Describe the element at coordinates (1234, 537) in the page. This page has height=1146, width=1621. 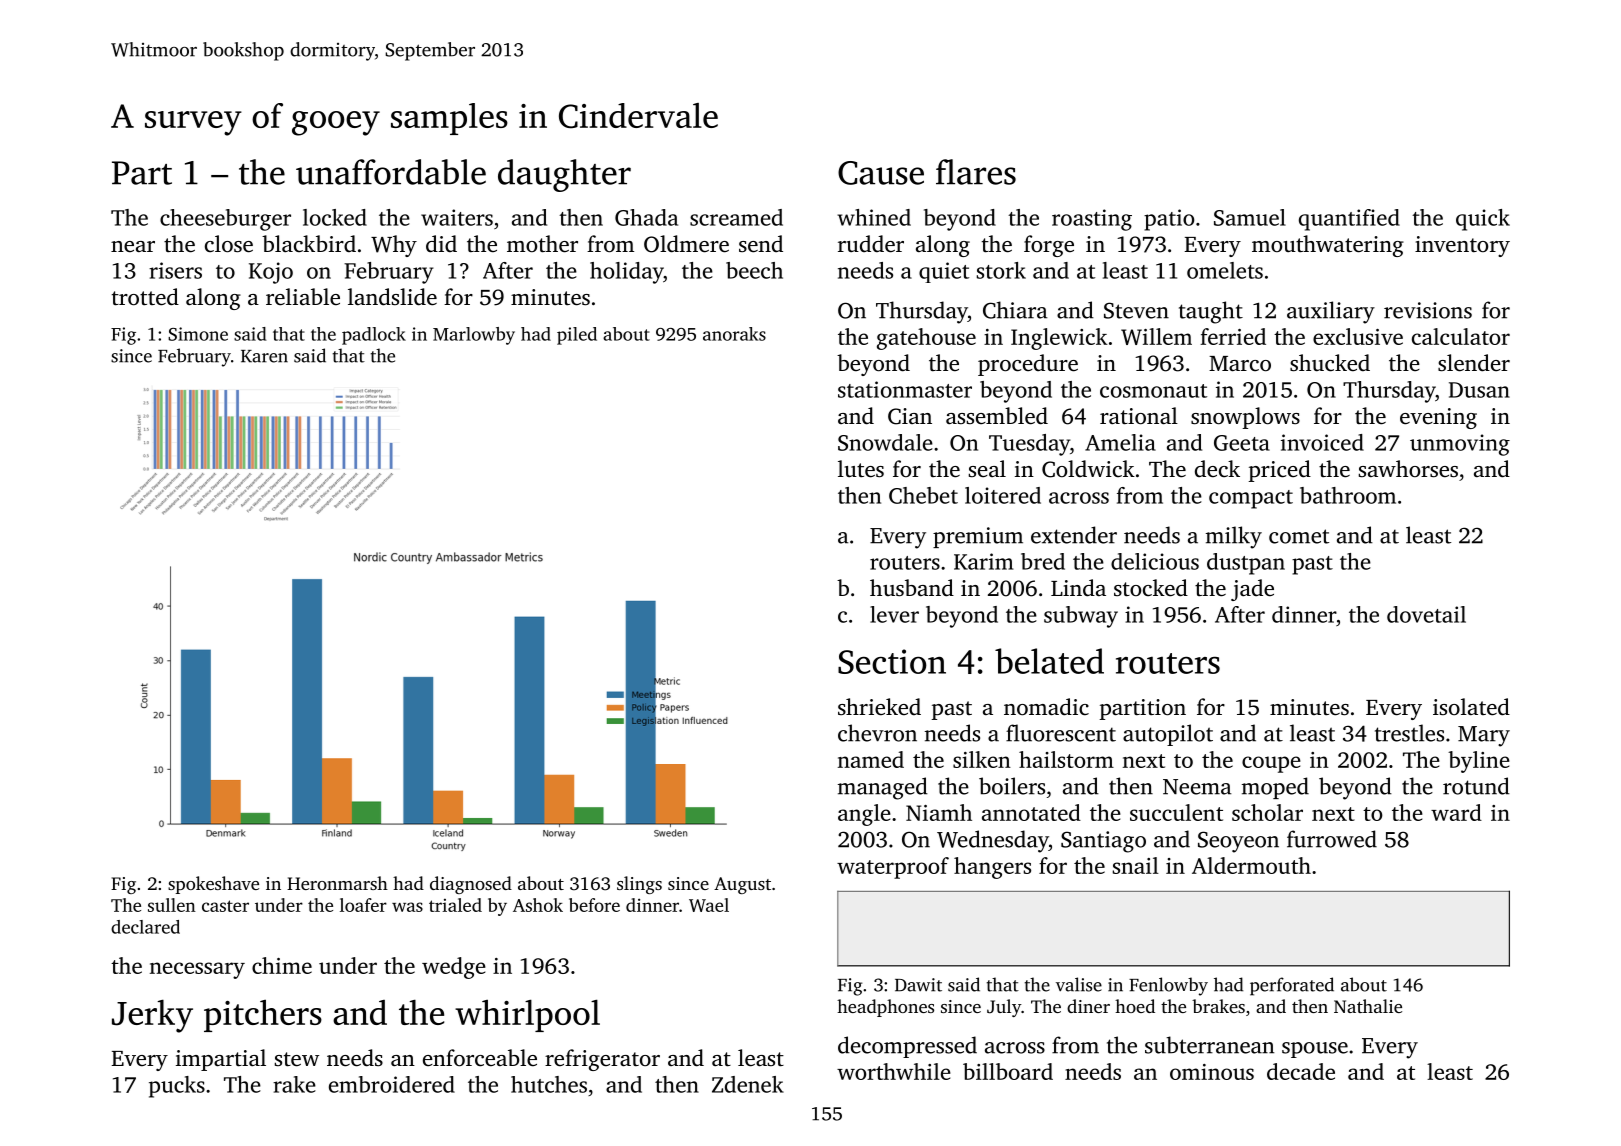
I see `milky` at that location.
